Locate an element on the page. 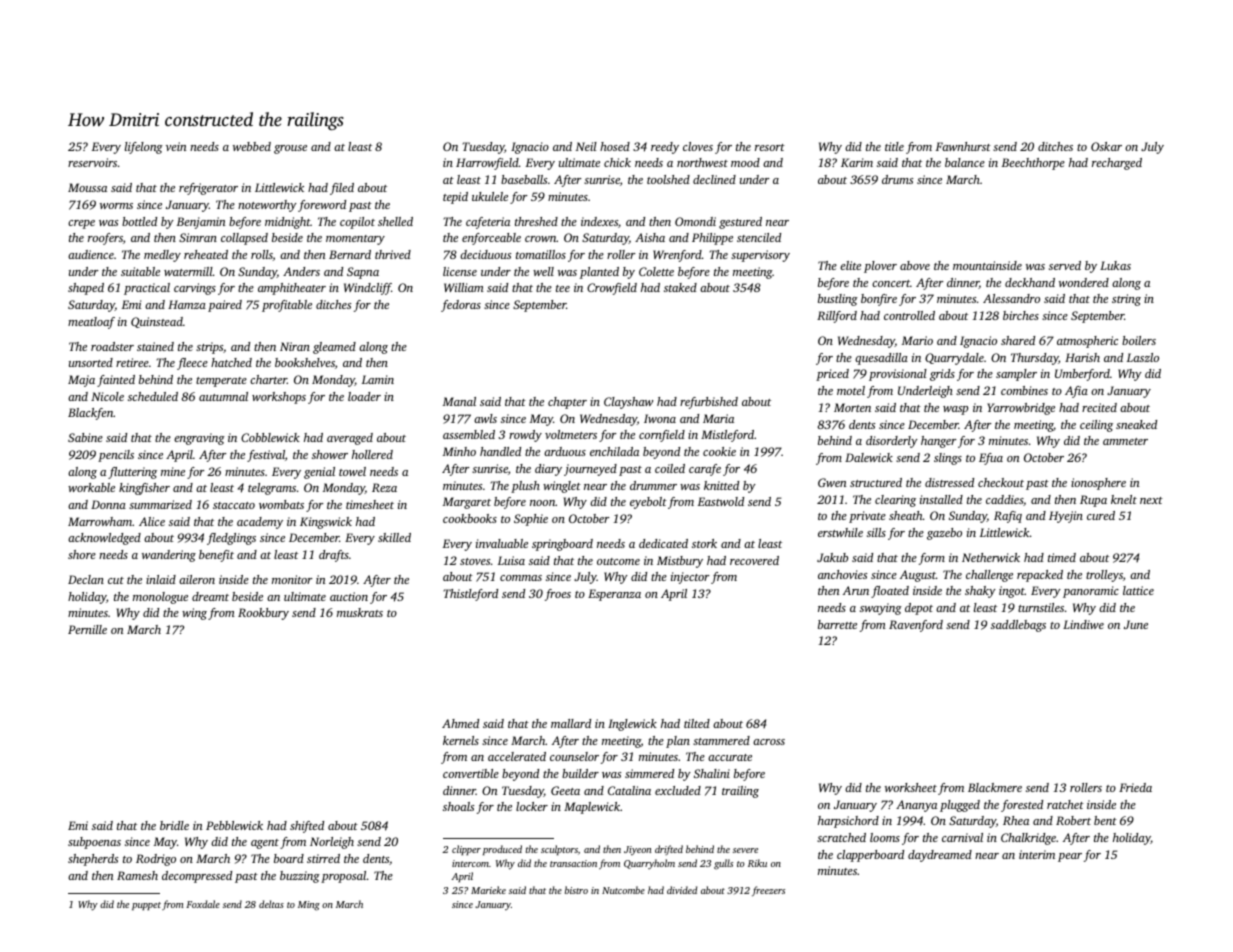 Image resolution: width=1233 pixels, height=952 pixels. freezers is located at coordinates (768, 891).
